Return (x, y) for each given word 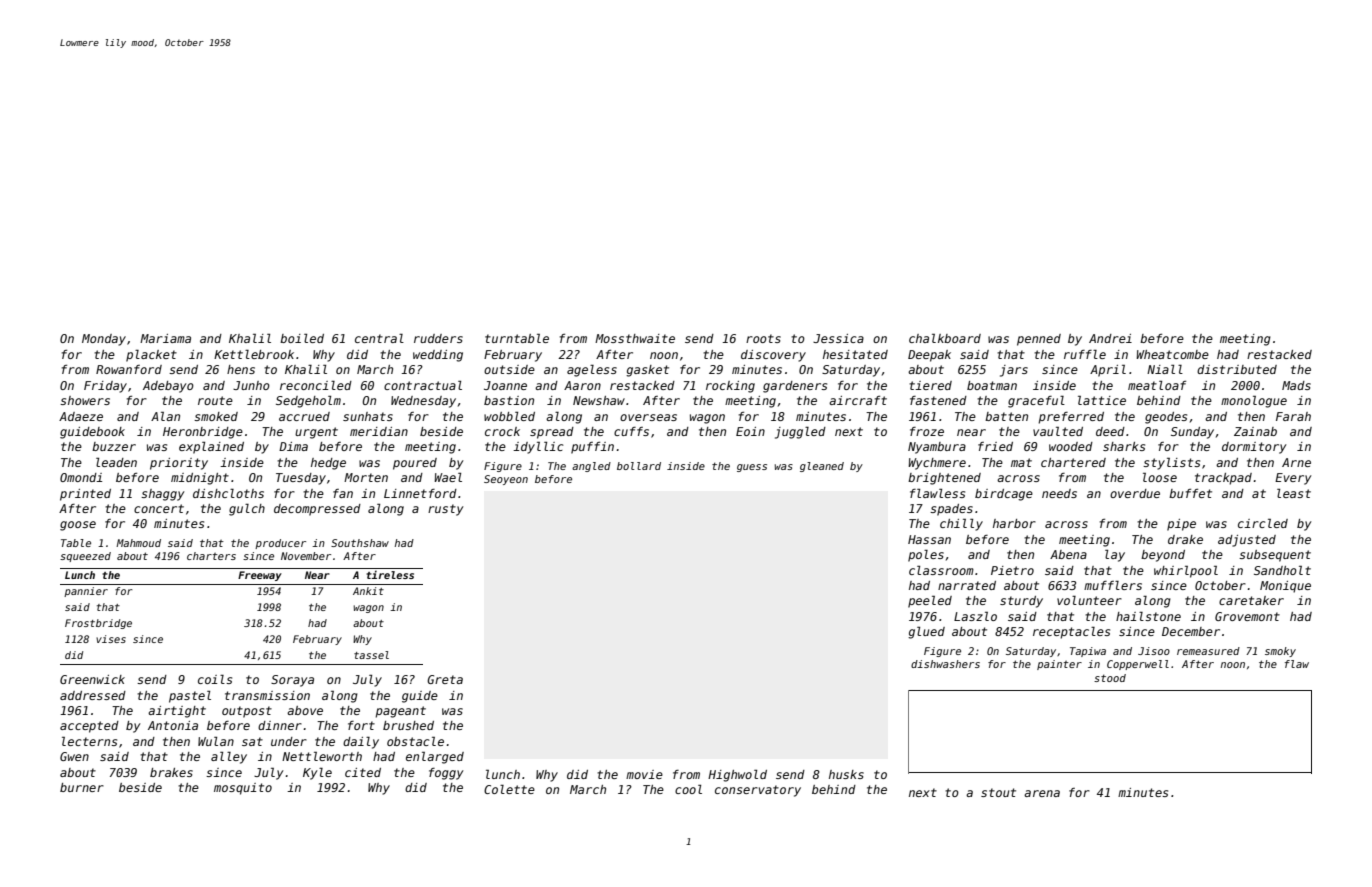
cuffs (631, 431)
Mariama (165, 338)
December (1191, 631)
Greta (445, 679)
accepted (89, 727)
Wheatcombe (1172, 354)
